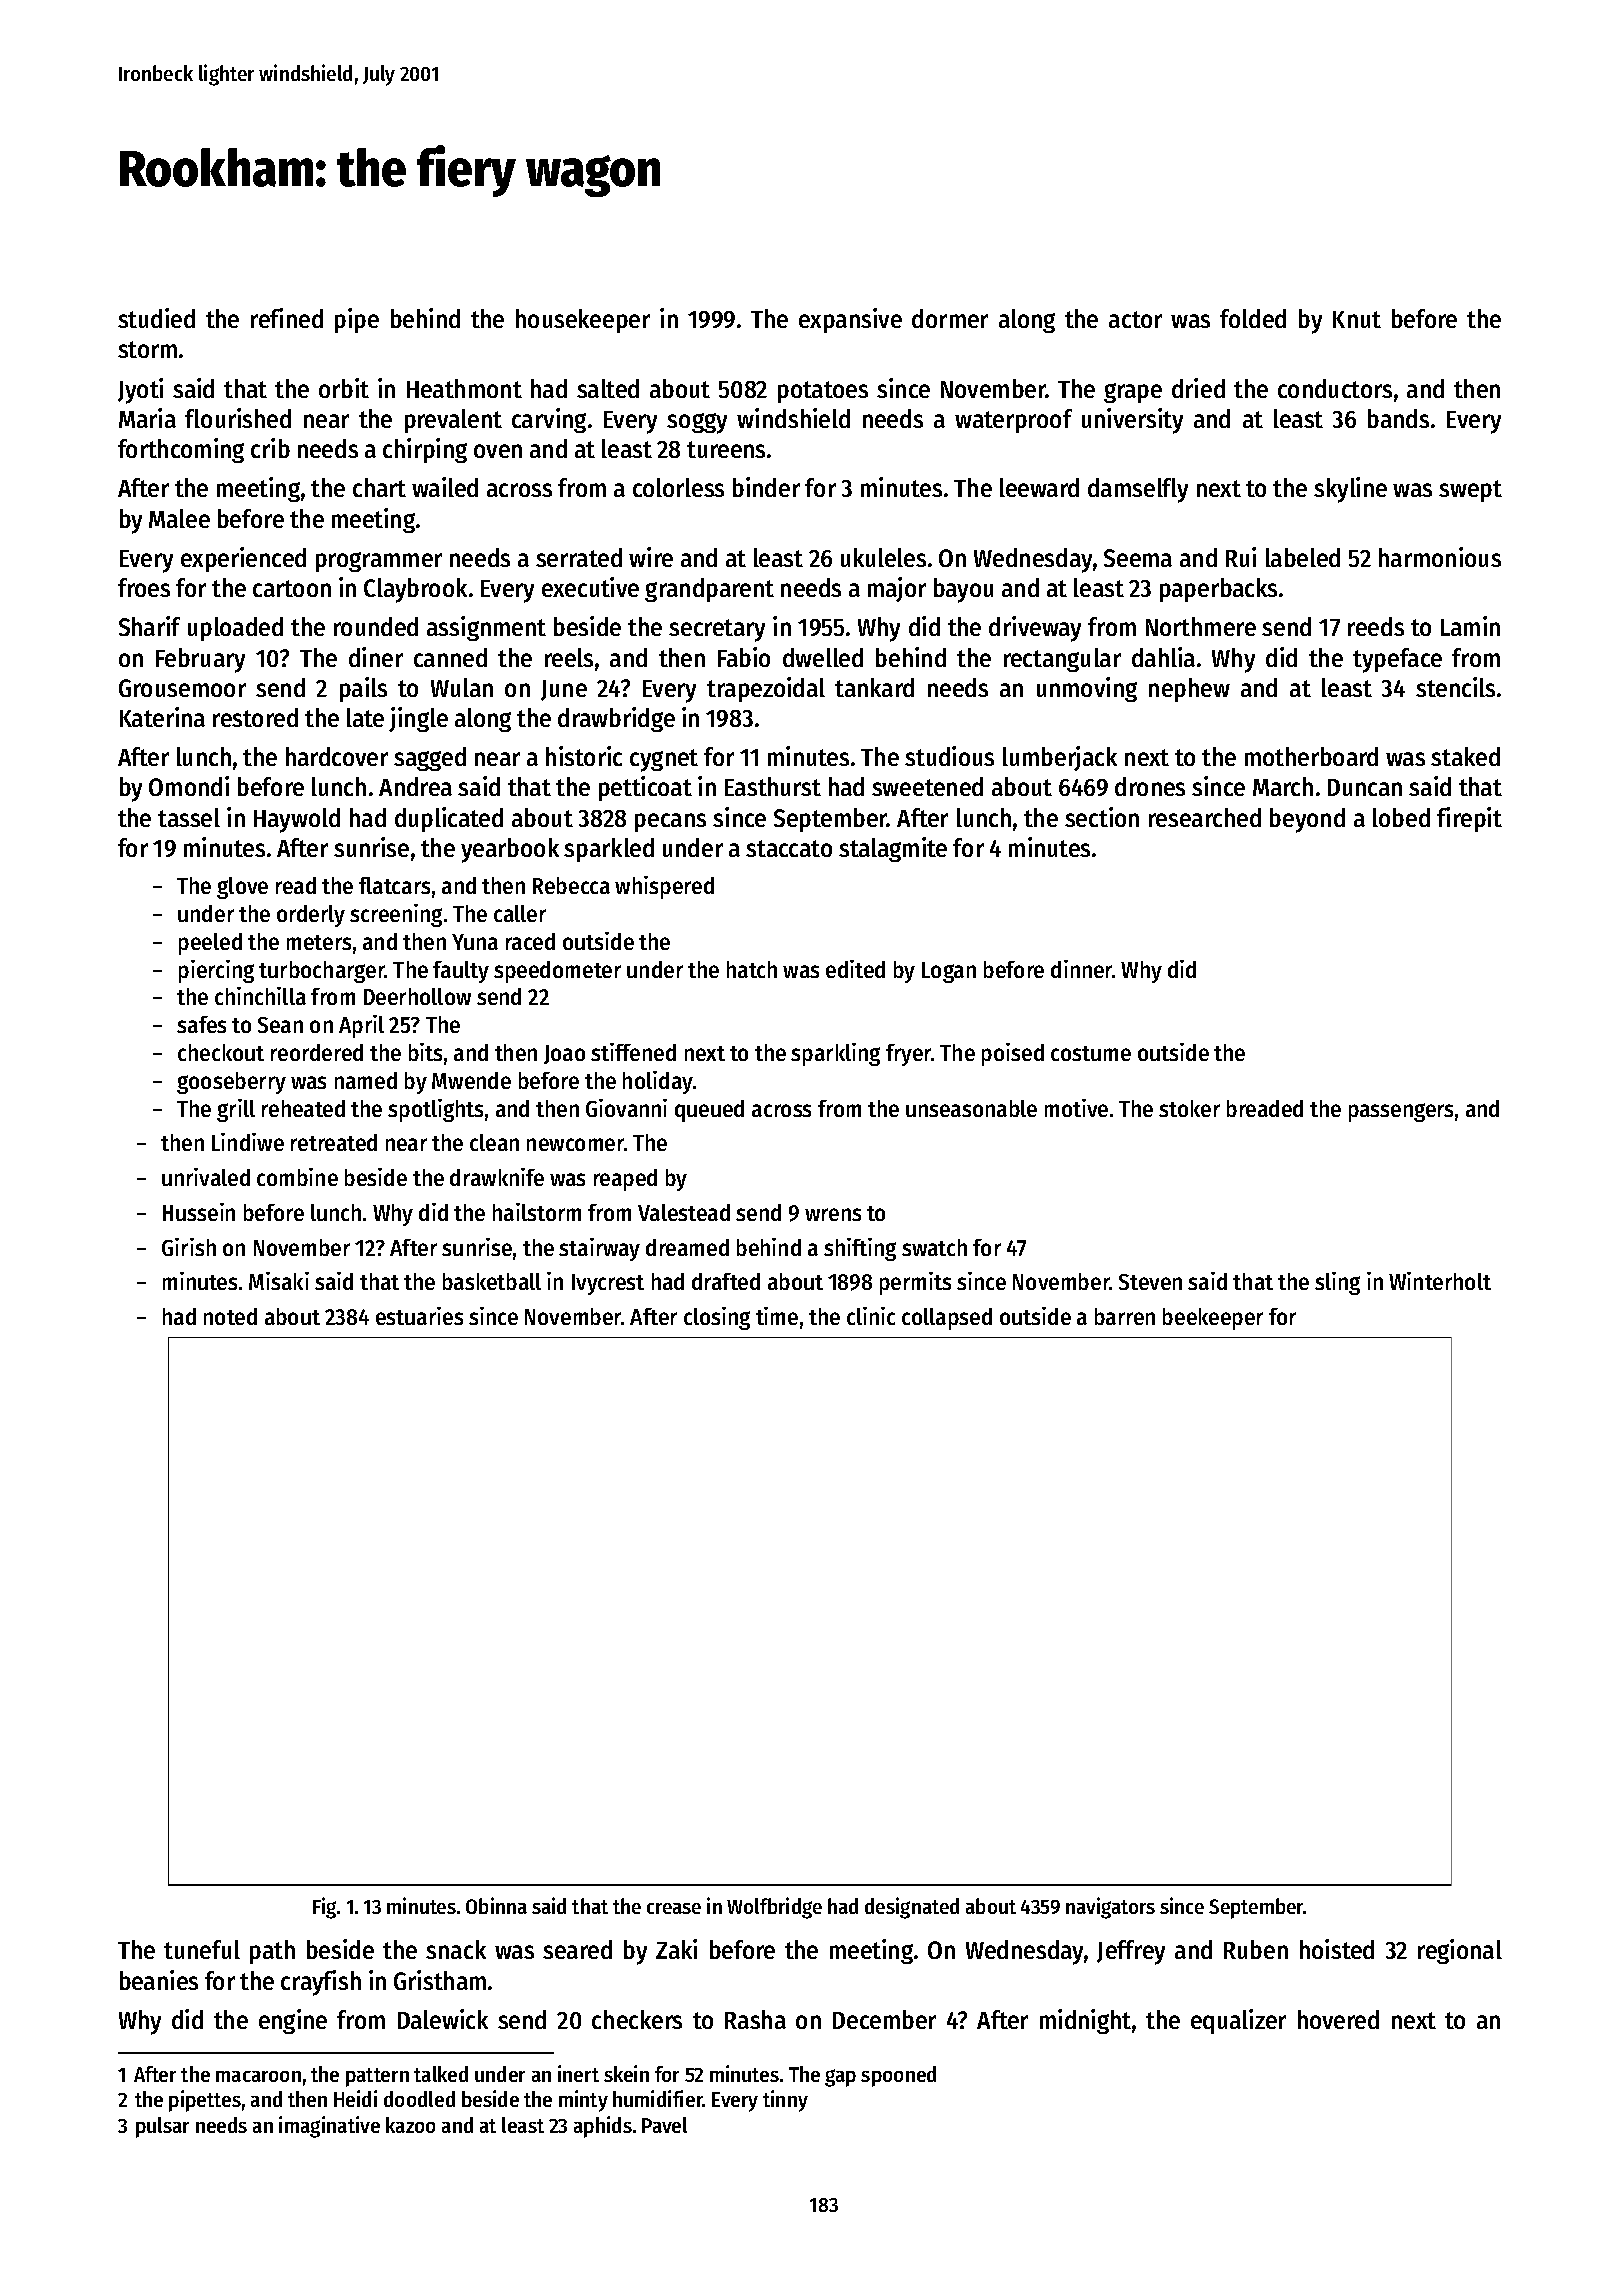 Image resolution: width=1620 pixels, height=2292 pixels. What do you see at coordinates (1110, 1908) in the screenshot?
I see `navigators` at bounding box center [1110, 1908].
